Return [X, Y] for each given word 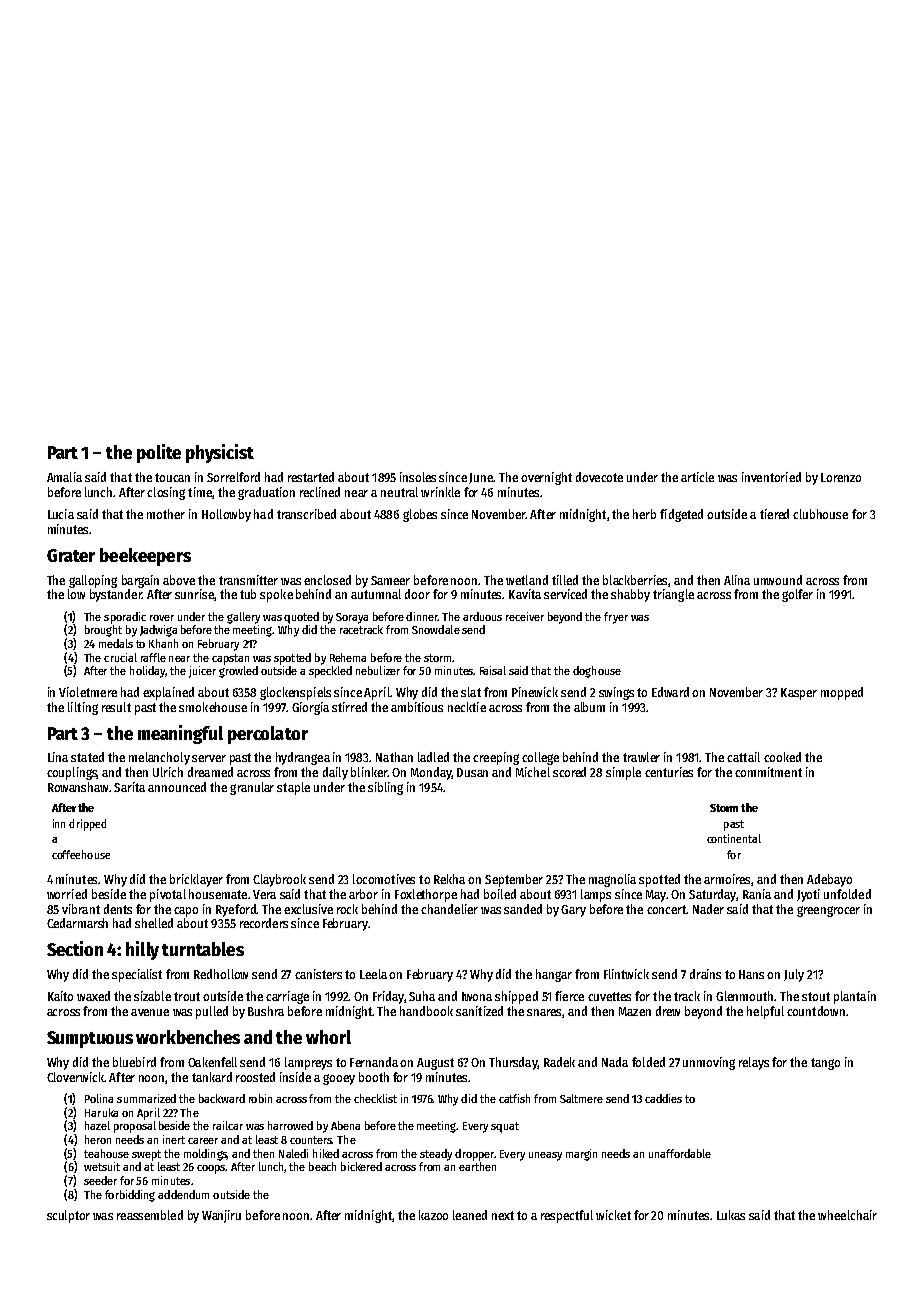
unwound [778, 580]
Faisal [493, 670]
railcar [228, 1125]
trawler [641, 757]
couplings [72, 773]
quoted [301, 618]
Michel [533, 772]
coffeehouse [81, 854]
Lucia [61, 514]
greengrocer [828, 911]
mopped [842, 693]
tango [825, 1064]
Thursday [513, 1063]
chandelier [449, 909]
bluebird [134, 1062]
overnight [546, 478]
